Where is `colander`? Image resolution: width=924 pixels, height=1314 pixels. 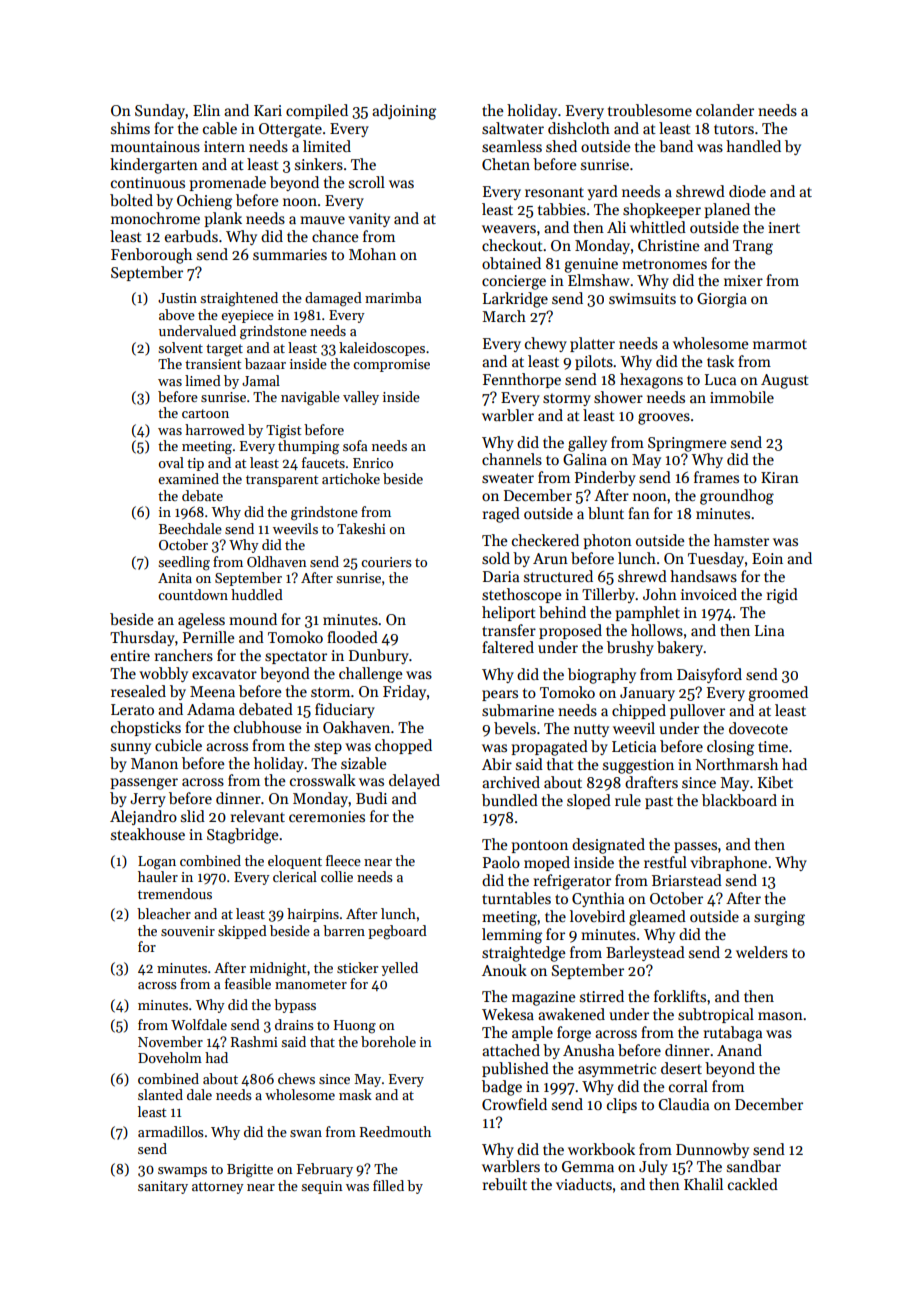
colander is located at coordinates (725, 110).
